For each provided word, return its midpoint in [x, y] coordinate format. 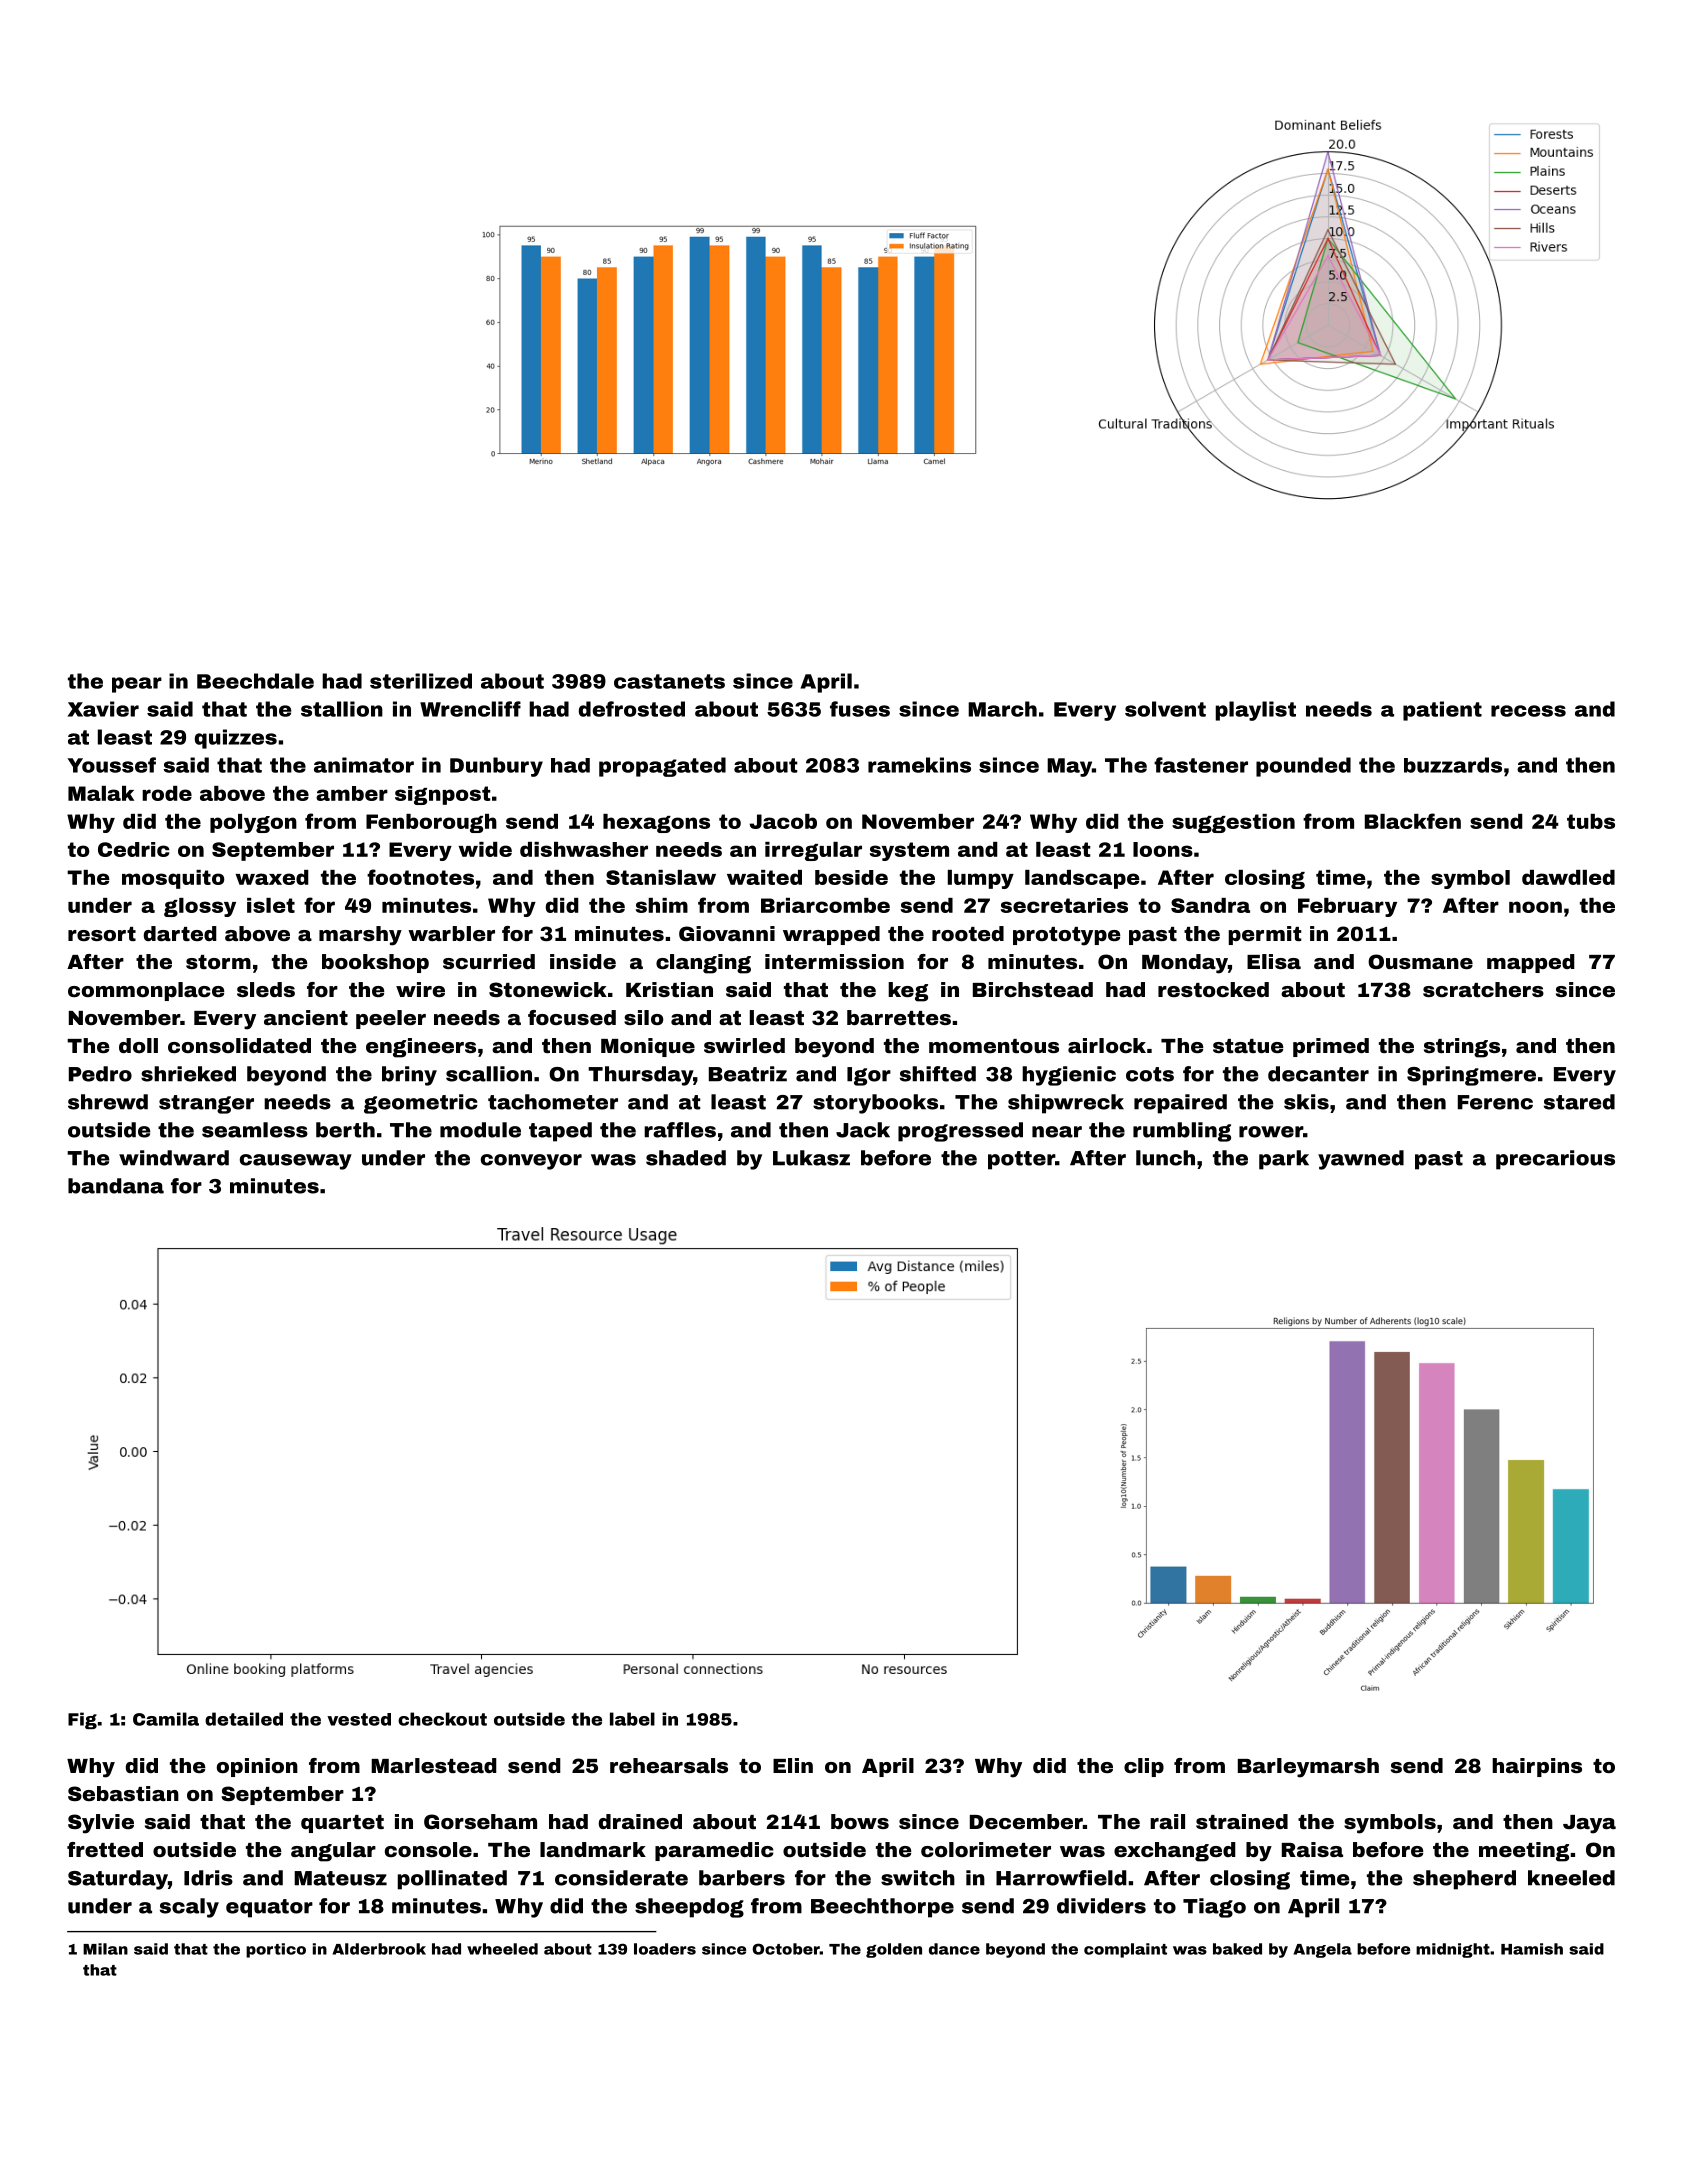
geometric [421, 1104]
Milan [105, 1949]
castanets [669, 681]
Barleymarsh [1308, 1768]
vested [359, 1719]
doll [138, 1045]
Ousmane [1420, 961]
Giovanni [727, 933]
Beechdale [255, 681]
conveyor [531, 1162]
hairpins [1537, 1767]
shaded [686, 1158]
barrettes [899, 1017]
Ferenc [1495, 1102]
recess [1528, 711]
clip [1144, 1767]
